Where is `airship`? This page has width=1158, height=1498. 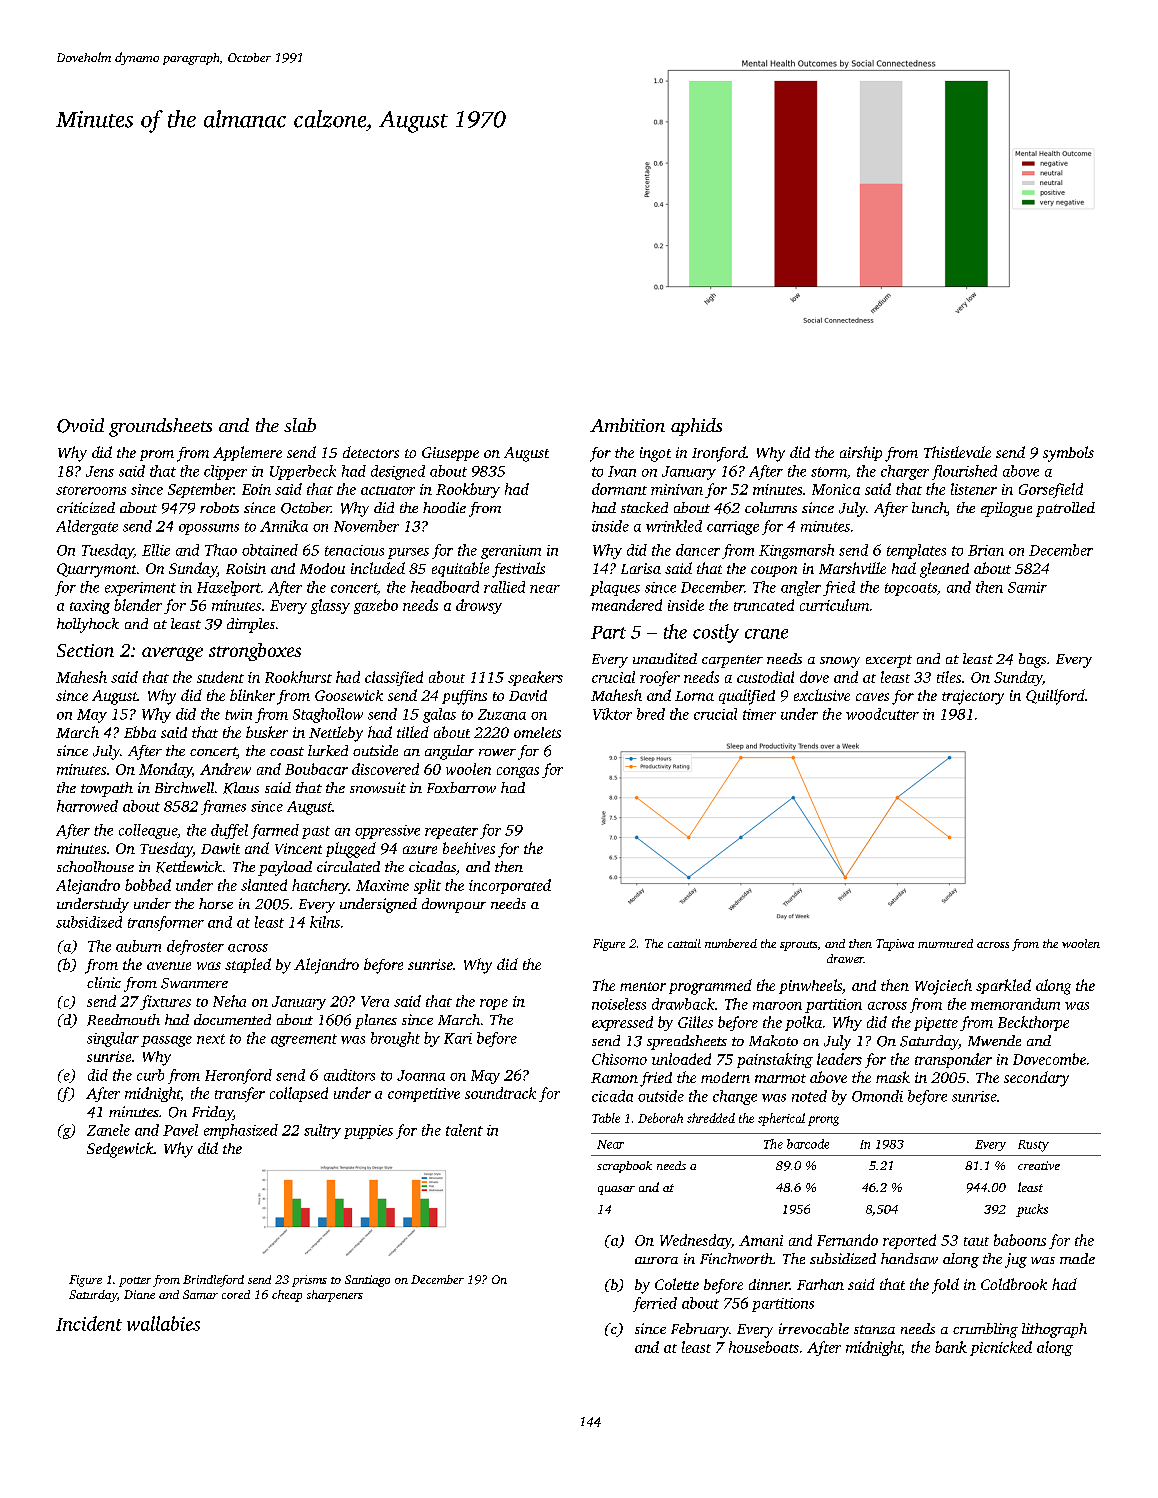 airship is located at coordinates (861, 453).
